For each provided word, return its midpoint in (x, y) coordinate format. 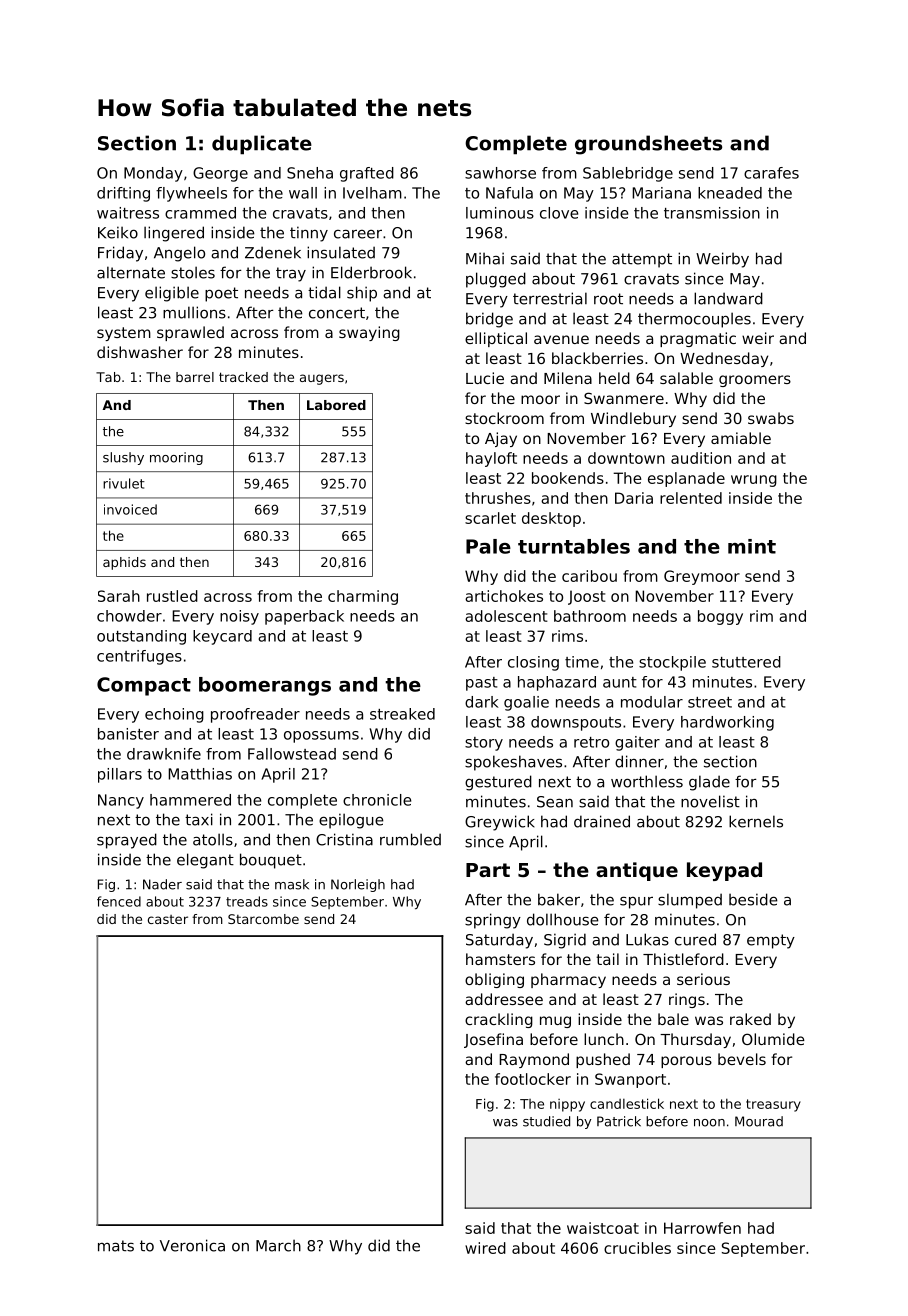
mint (752, 546)
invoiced (130, 509)
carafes (771, 173)
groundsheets (648, 145)
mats (116, 1246)
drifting (123, 194)
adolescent (506, 616)
